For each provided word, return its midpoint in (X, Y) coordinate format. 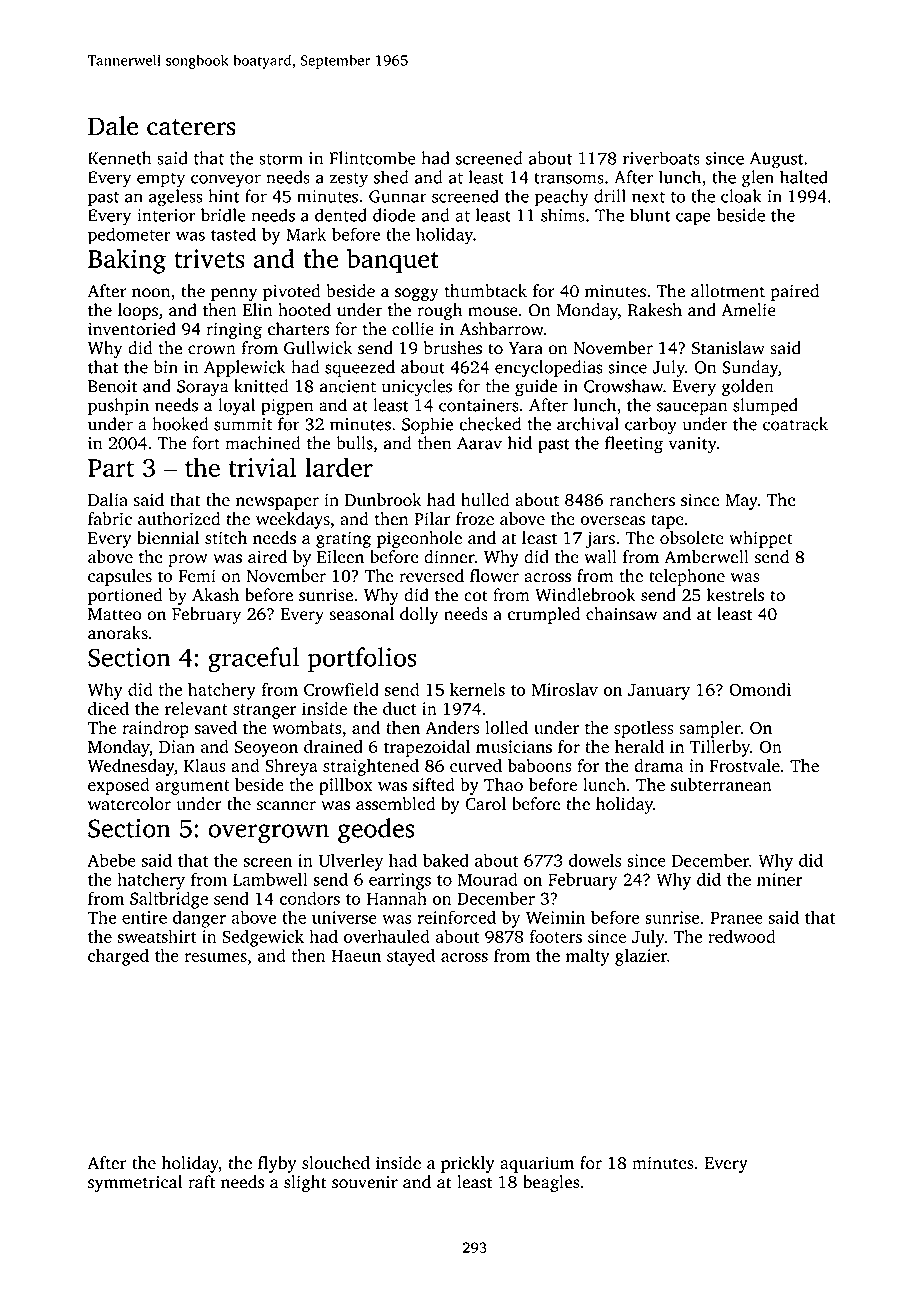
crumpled (544, 615)
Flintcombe (372, 158)
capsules (120, 577)
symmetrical (135, 1183)
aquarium (537, 1164)
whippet (761, 539)
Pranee (736, 917)
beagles (551, 1183)
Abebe (111, 860)
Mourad (488, 879)
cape (693, 219)
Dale (113, 126)
